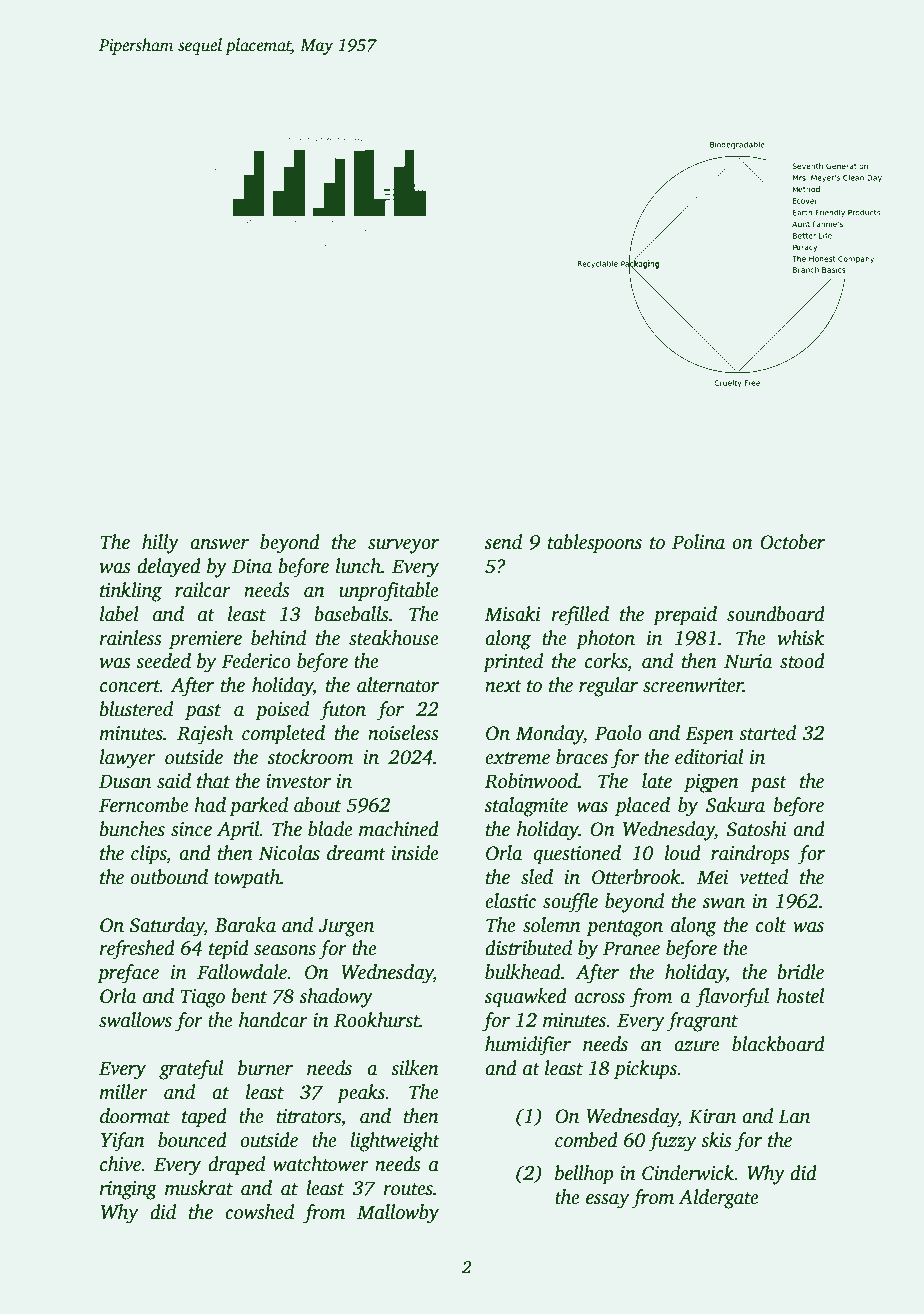 The width and height of the screenshot is (924, 1314). What do you see at coordinates (595, 544) in the screenshot?
I see `tablespoons` at bounding box center [595, 544].
